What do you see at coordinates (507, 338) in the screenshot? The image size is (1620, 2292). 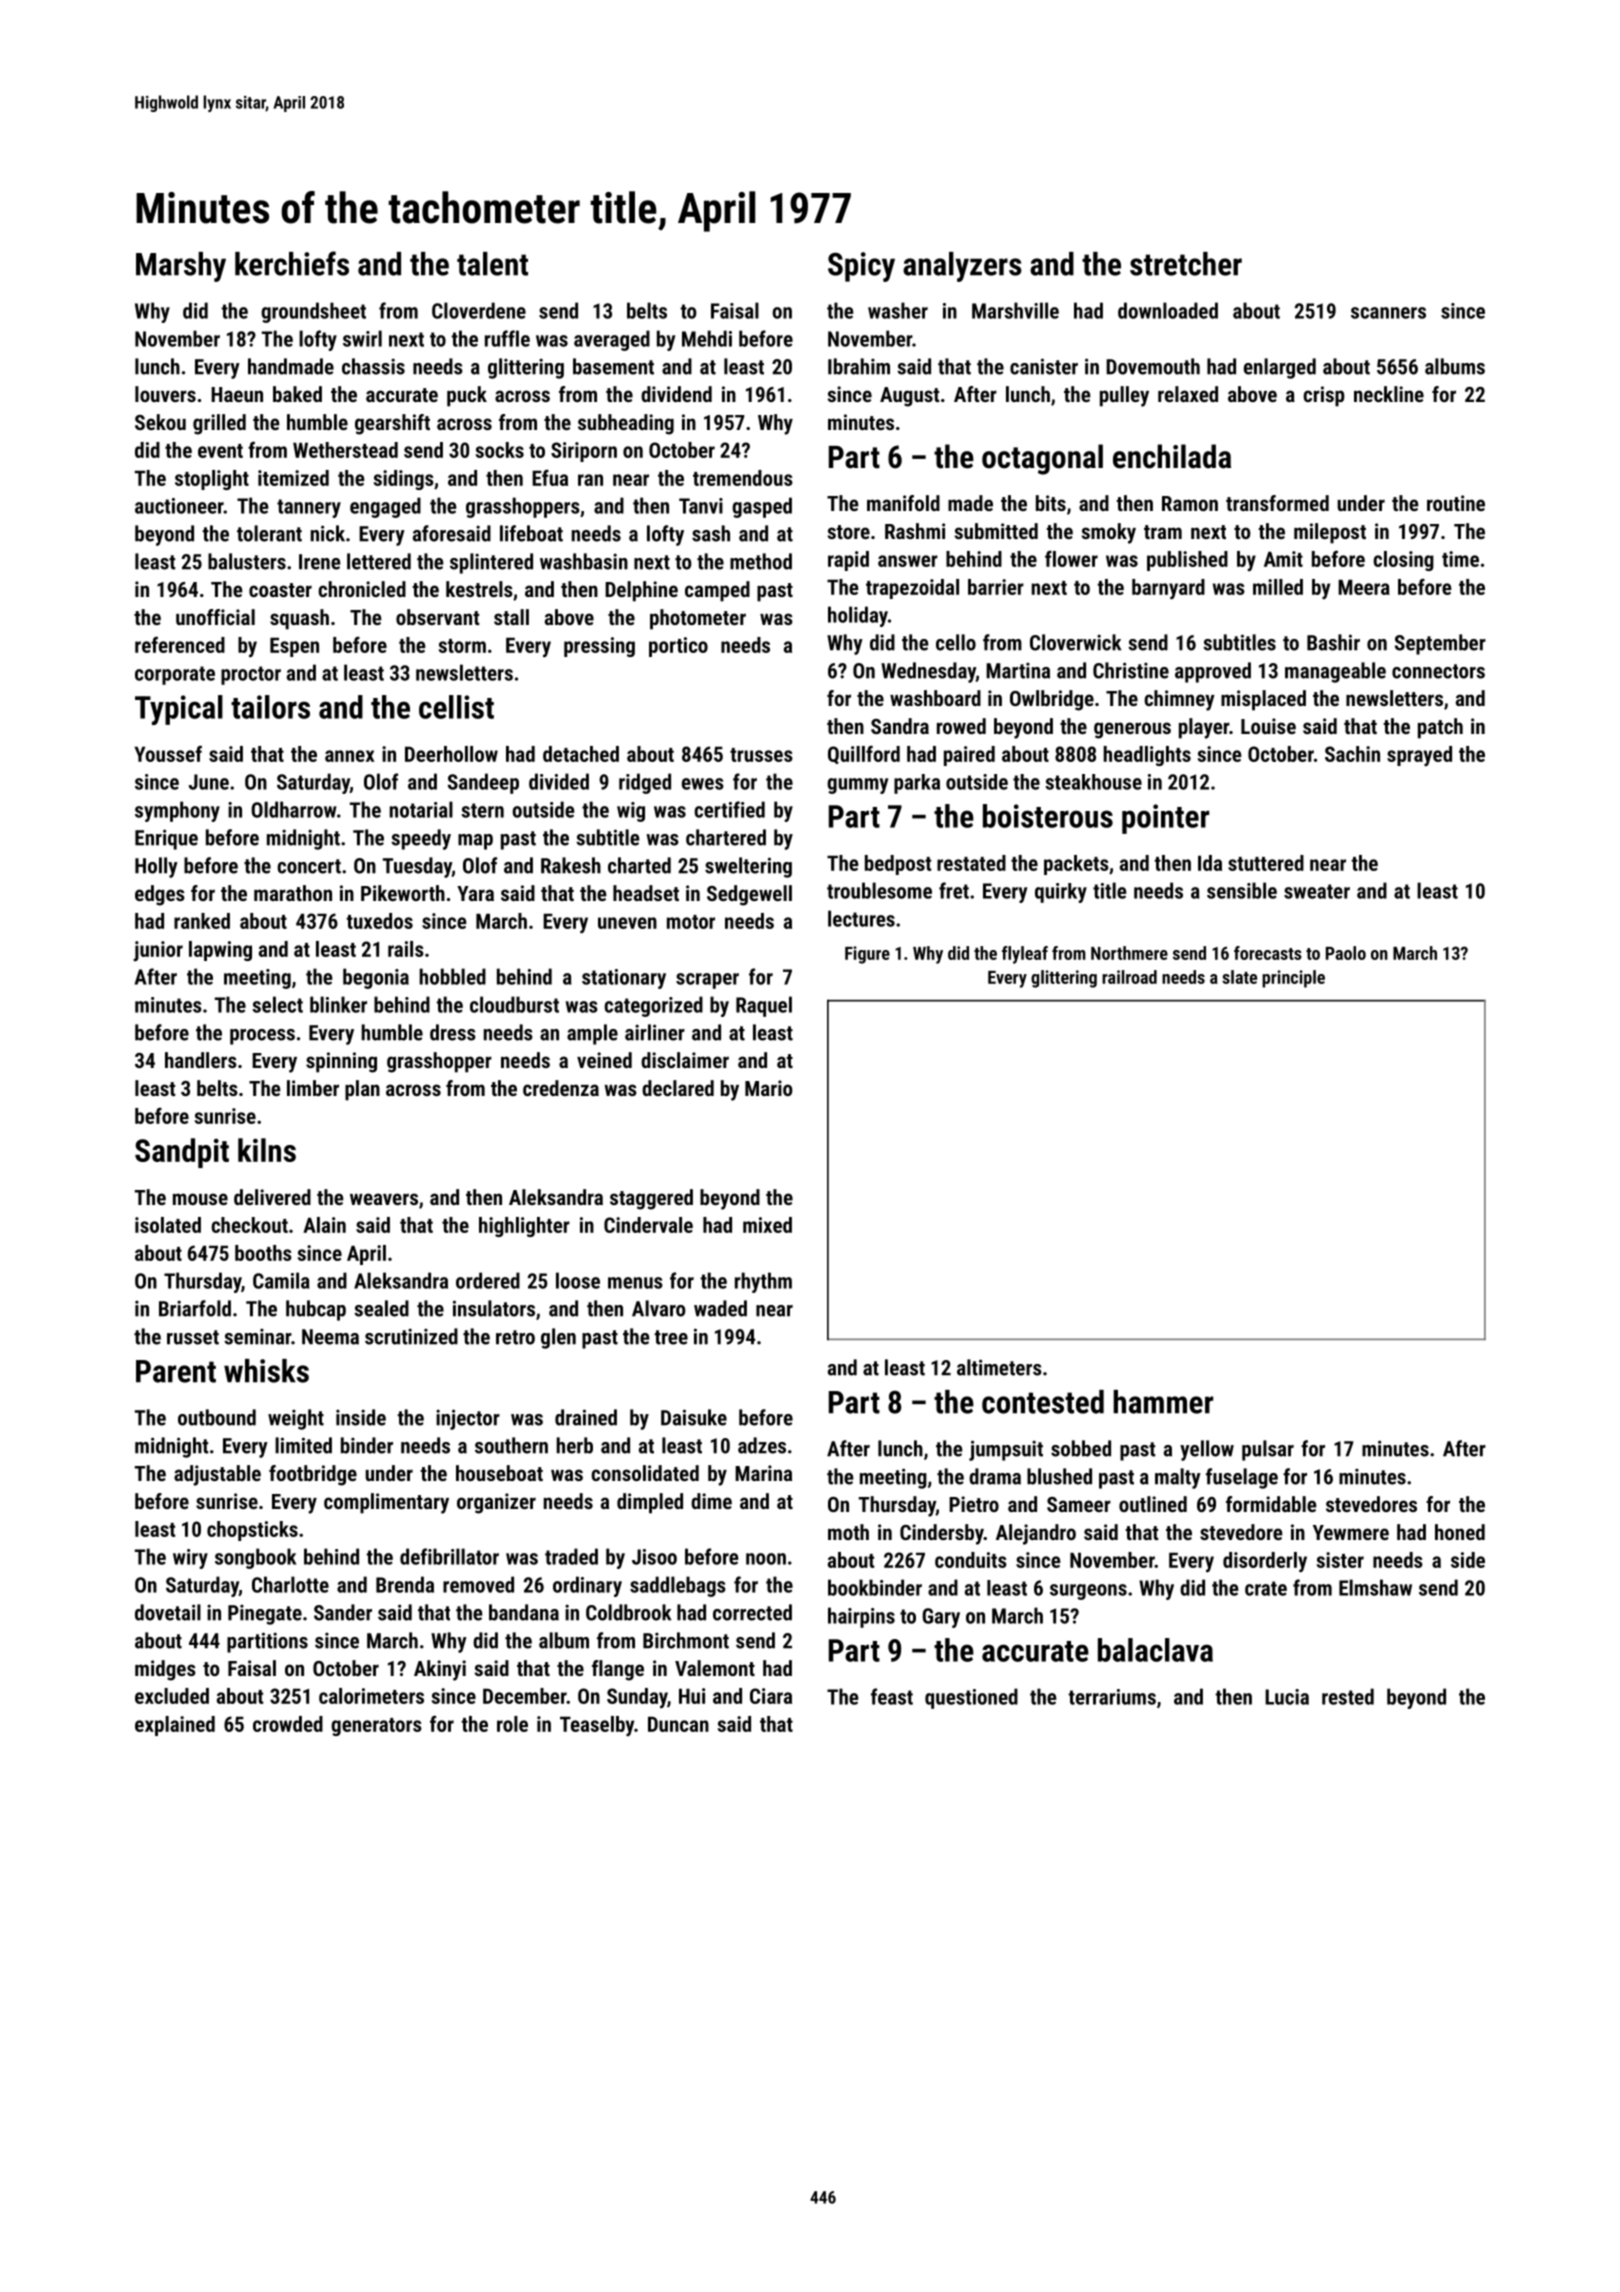 I see `ruffle` at bounding box center [507, 338].
